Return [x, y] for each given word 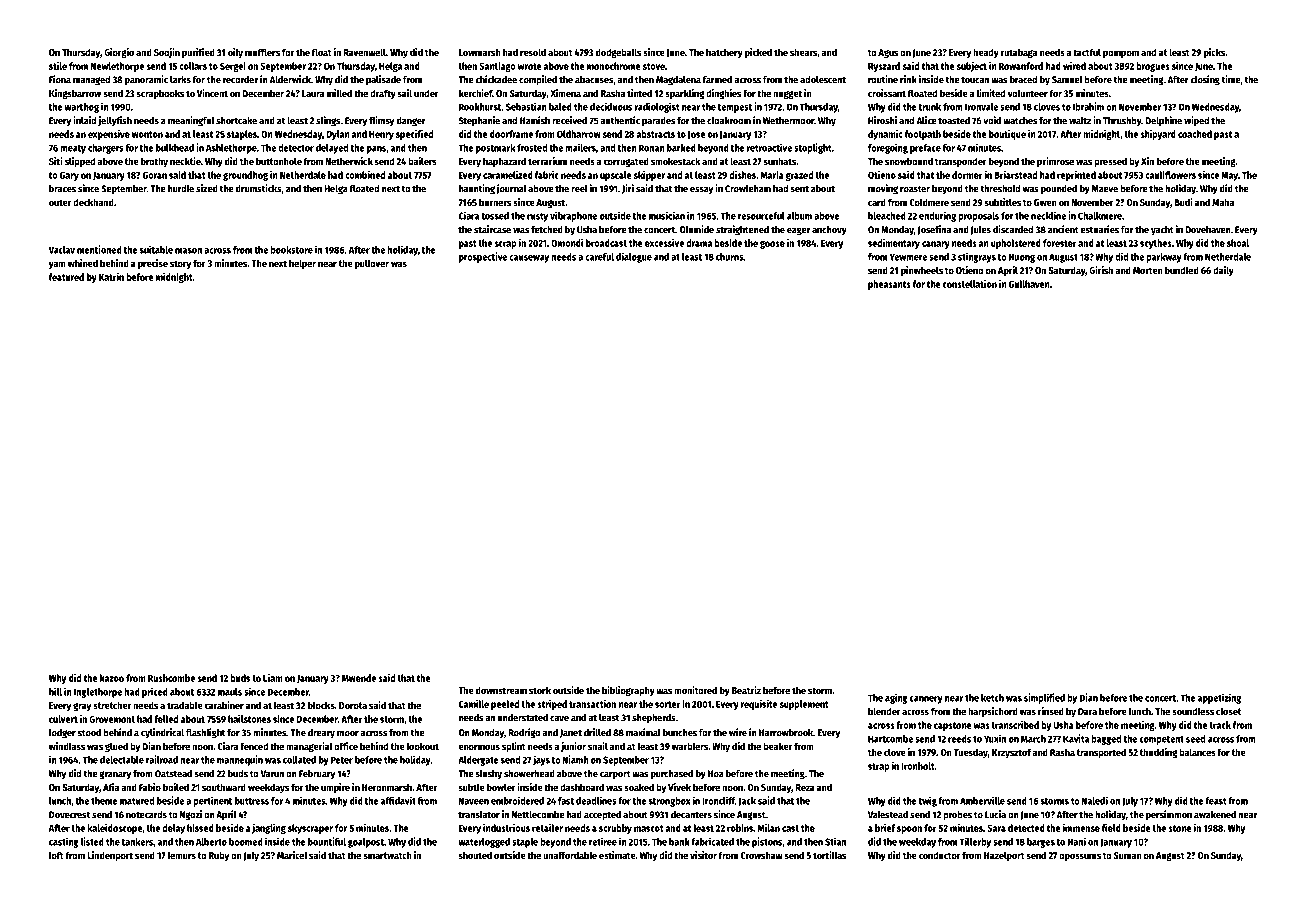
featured [66, 277]
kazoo [112, 678]
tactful [1087, 52]
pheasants [889, 285]
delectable [122, 760]
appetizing [1219, 698]
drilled [597, 732]
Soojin [167, 53]
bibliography [628, 691]
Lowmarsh [480, 52]
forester [1060, 243]
